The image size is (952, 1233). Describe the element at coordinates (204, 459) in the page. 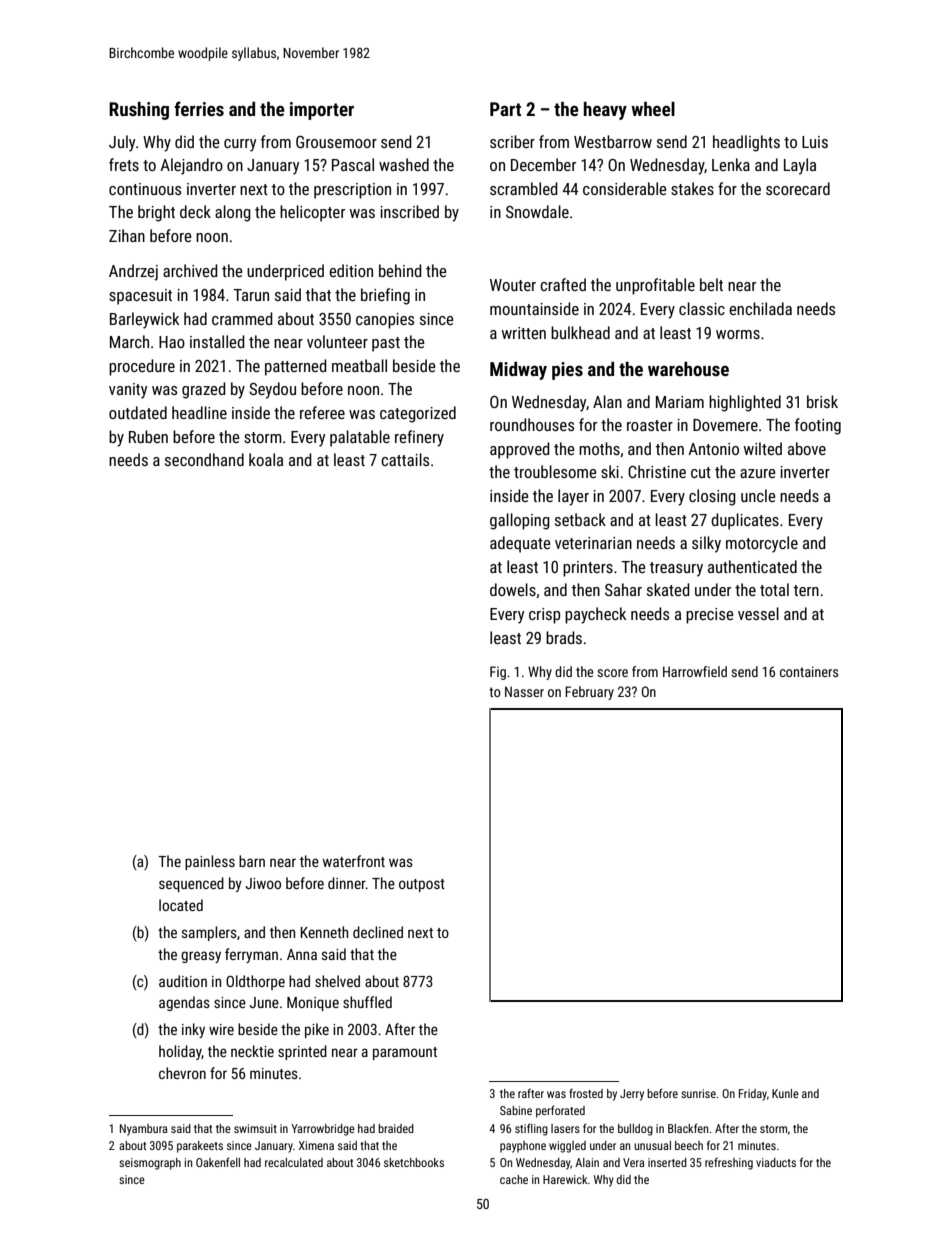

I see `secondhand` at that location.
